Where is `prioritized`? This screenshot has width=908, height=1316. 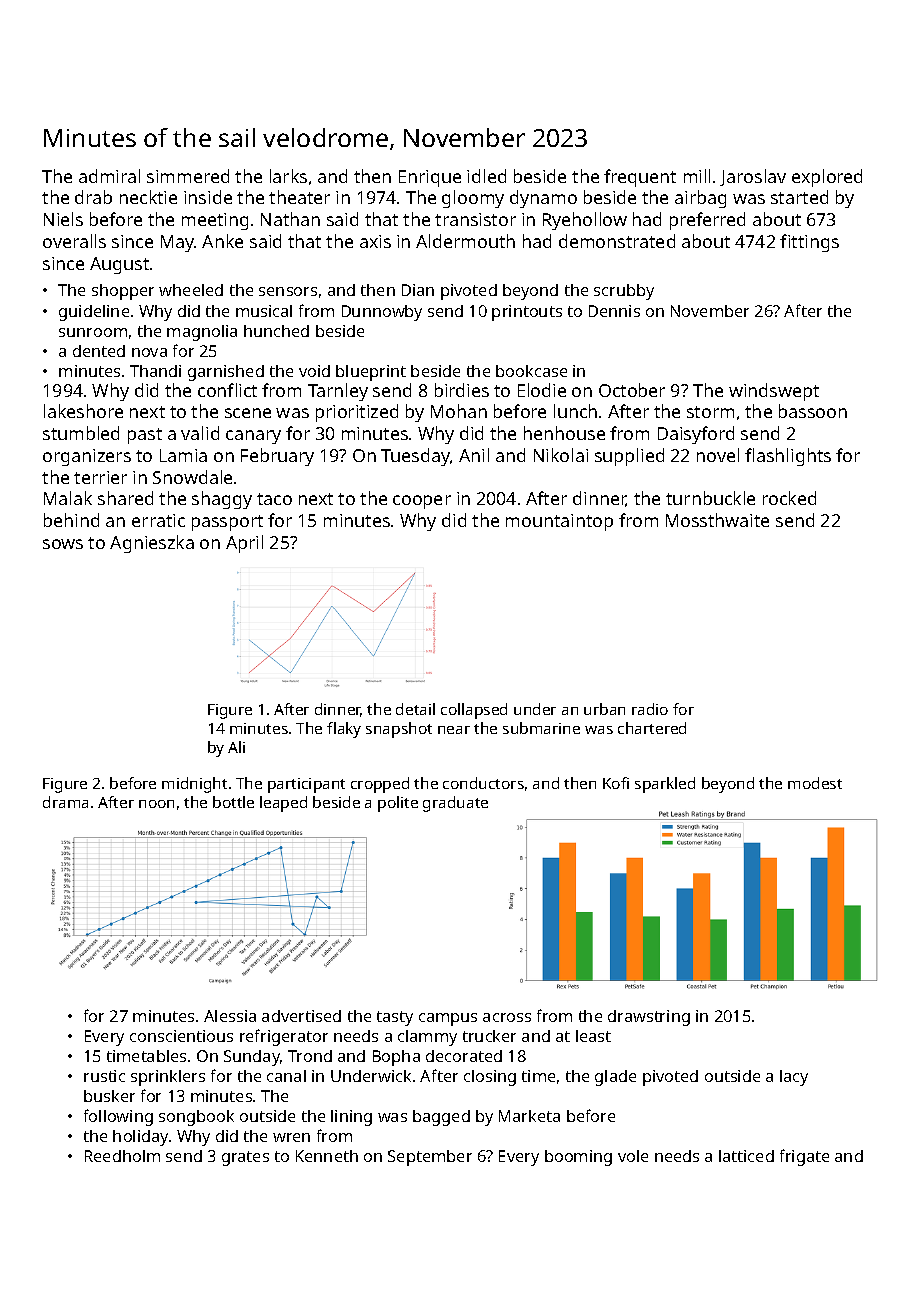
prioritized is located at coordinates (357, 413).
